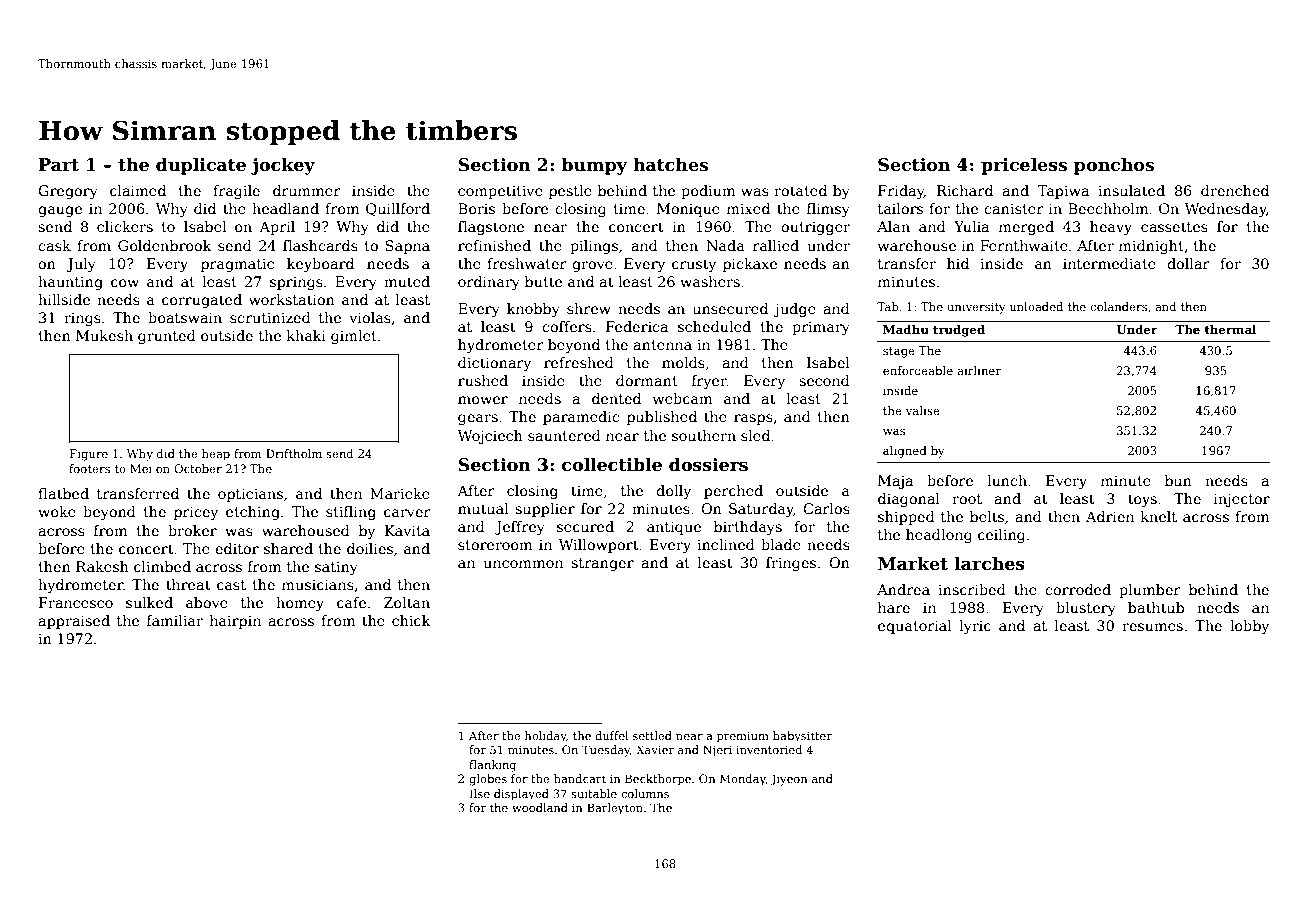 This screenshot has height=924, width=1308. I want to click on flanking, so click(492, 766).
